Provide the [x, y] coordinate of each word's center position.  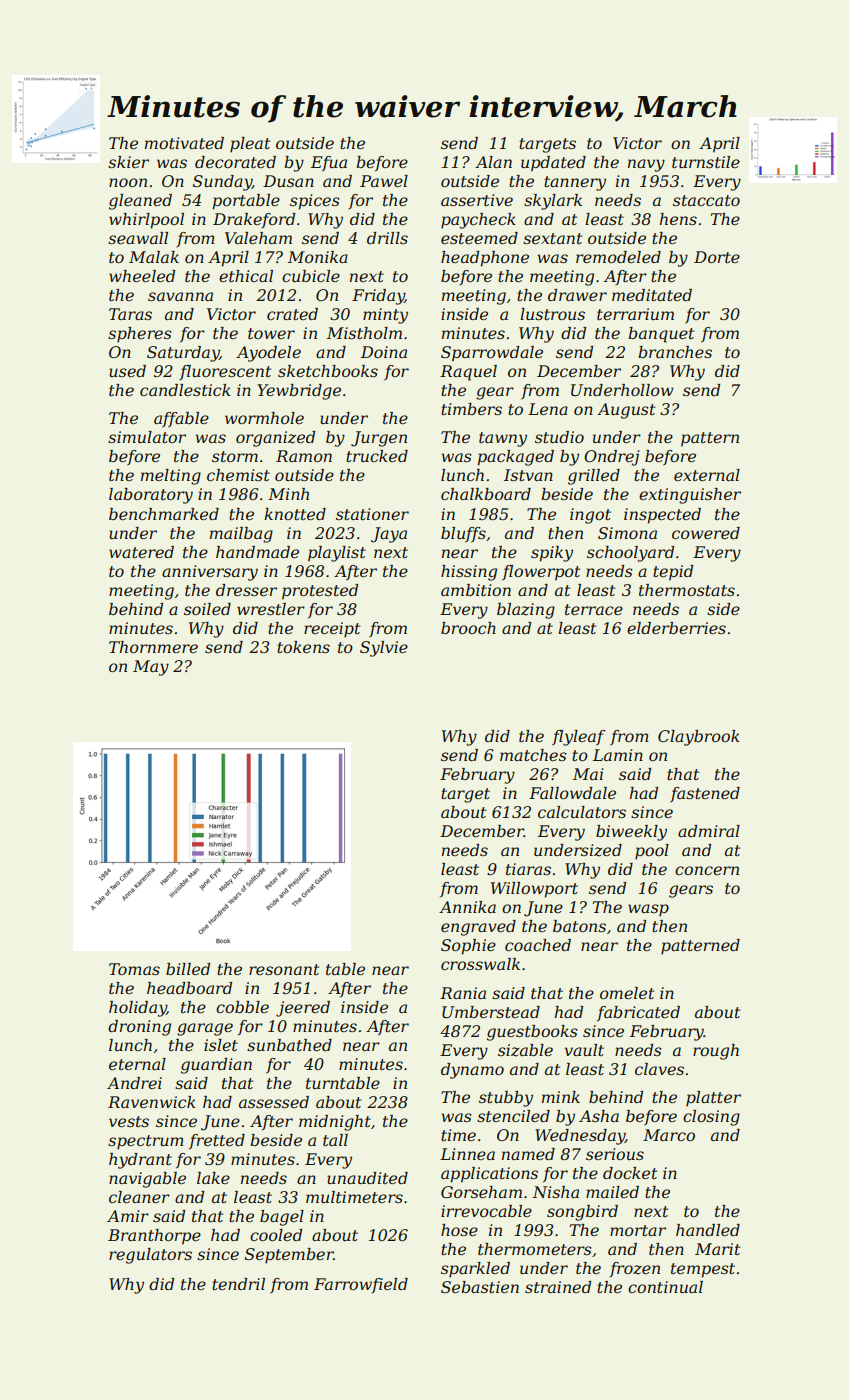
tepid [673, 573]
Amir [128, 1216]
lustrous [552, 314]
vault [584, 1050]
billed [188, 969]
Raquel [468, 373]
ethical [246, 276]
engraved [478, 928]
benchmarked [164, 514]
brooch [468, 628]
